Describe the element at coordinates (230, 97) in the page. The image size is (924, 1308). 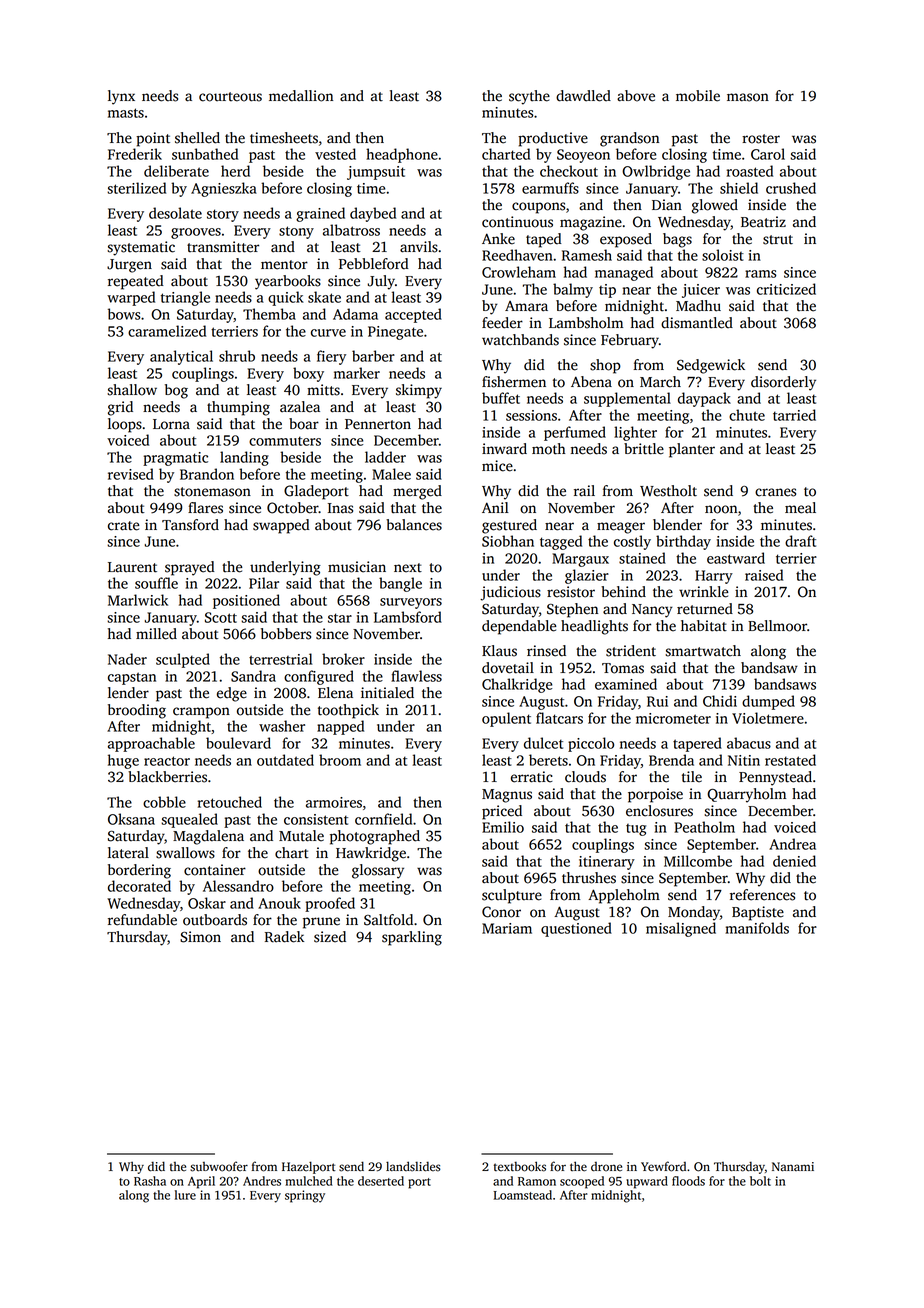
I see `courteous` at that location.
